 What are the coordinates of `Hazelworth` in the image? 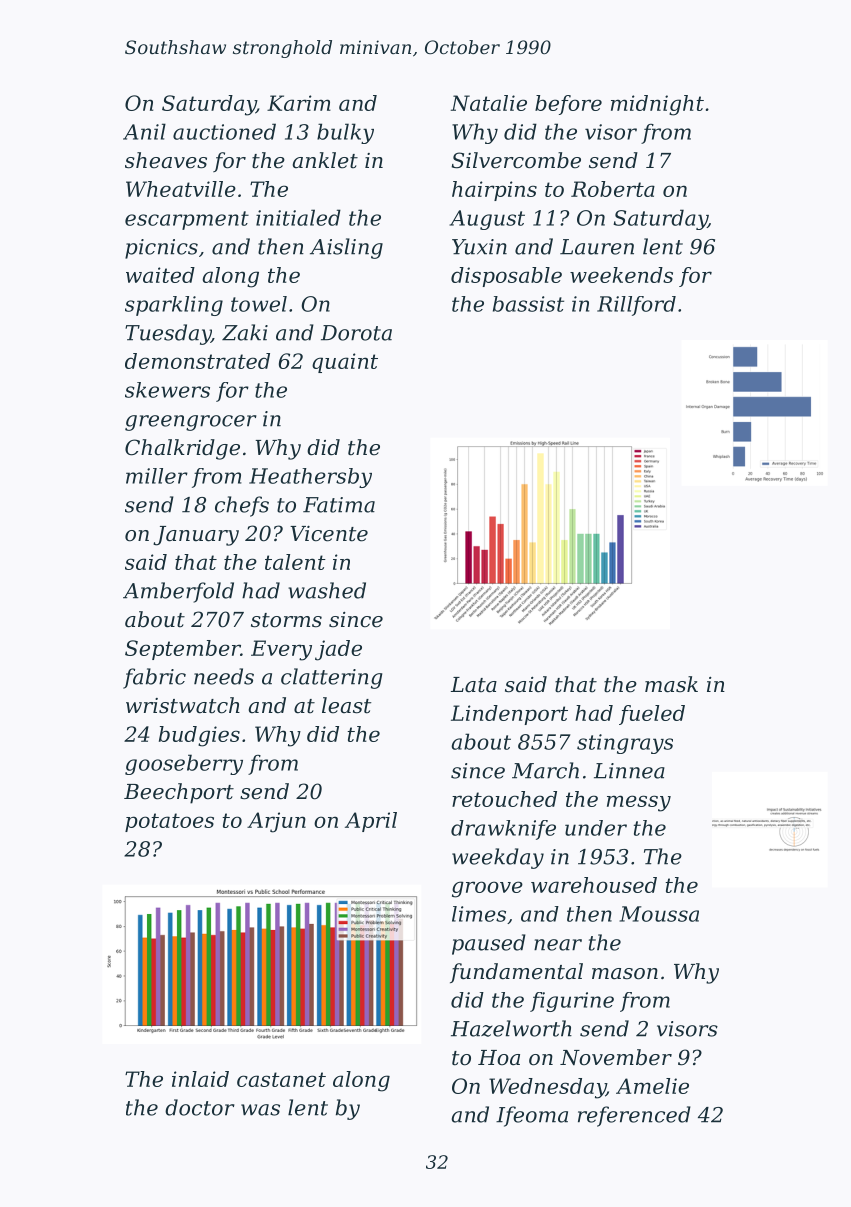 It's located at (511, 1028).
